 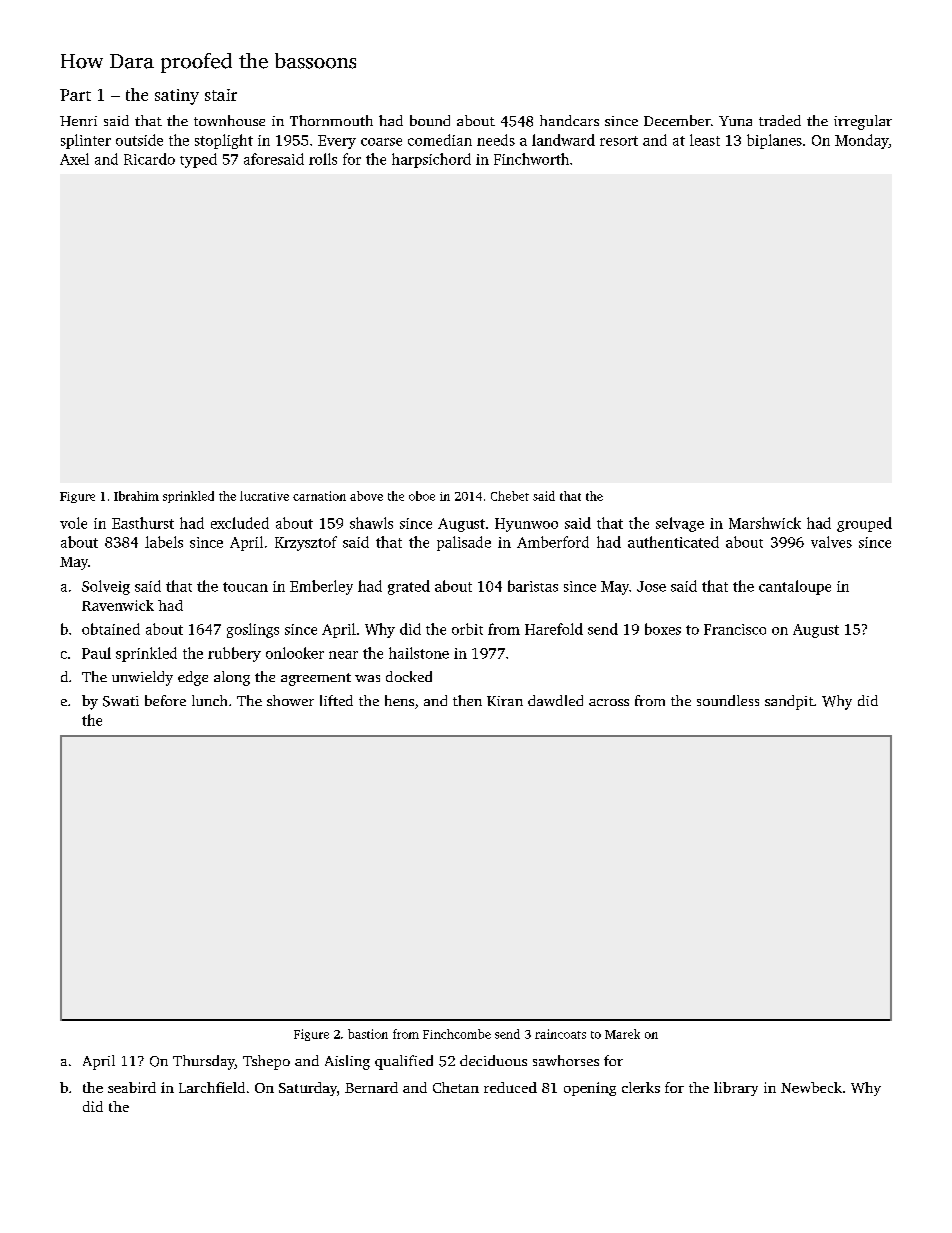 I want to click on harpsichord, so click(x=431, y=160).
